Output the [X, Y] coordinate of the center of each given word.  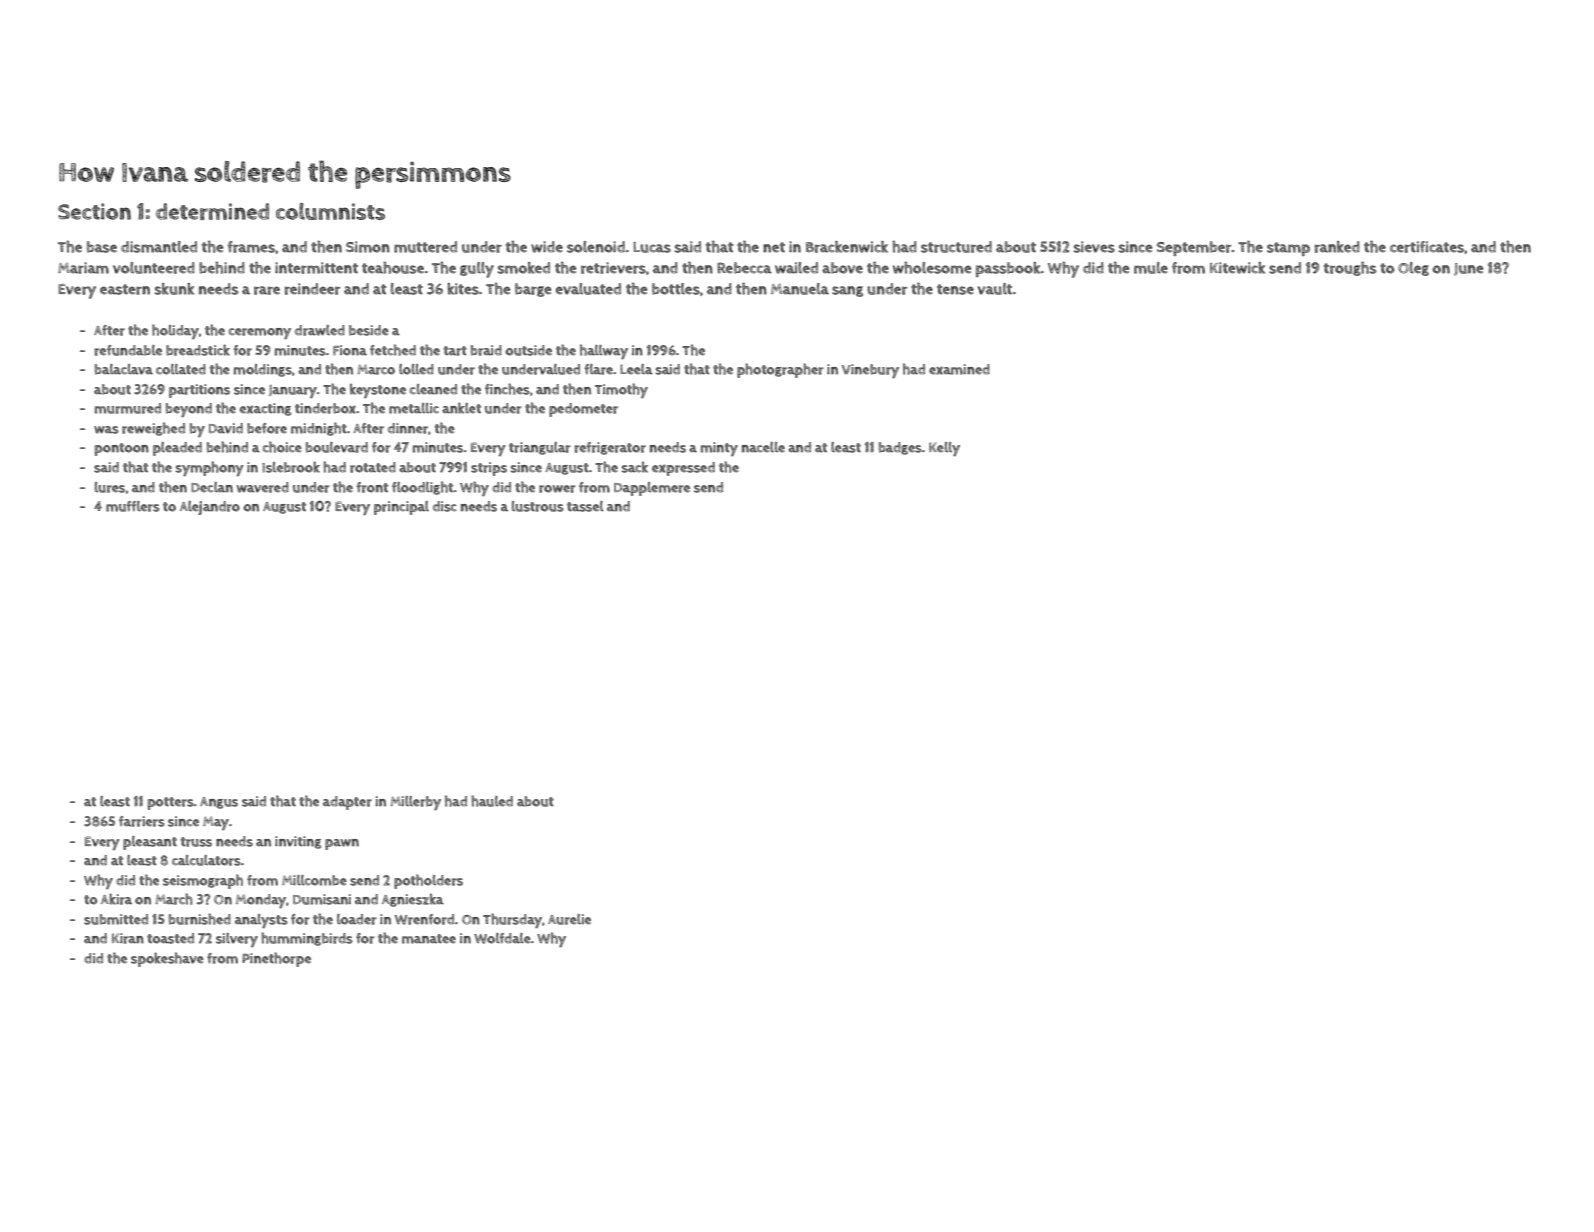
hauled [492, 801]
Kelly [944, 449]
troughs [1350, 269]
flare [599, 369]
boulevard [337, 447]
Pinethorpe [276, 959]
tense [955, 289]
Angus [219, 803]
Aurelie [569, 919]
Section [94, 211]
